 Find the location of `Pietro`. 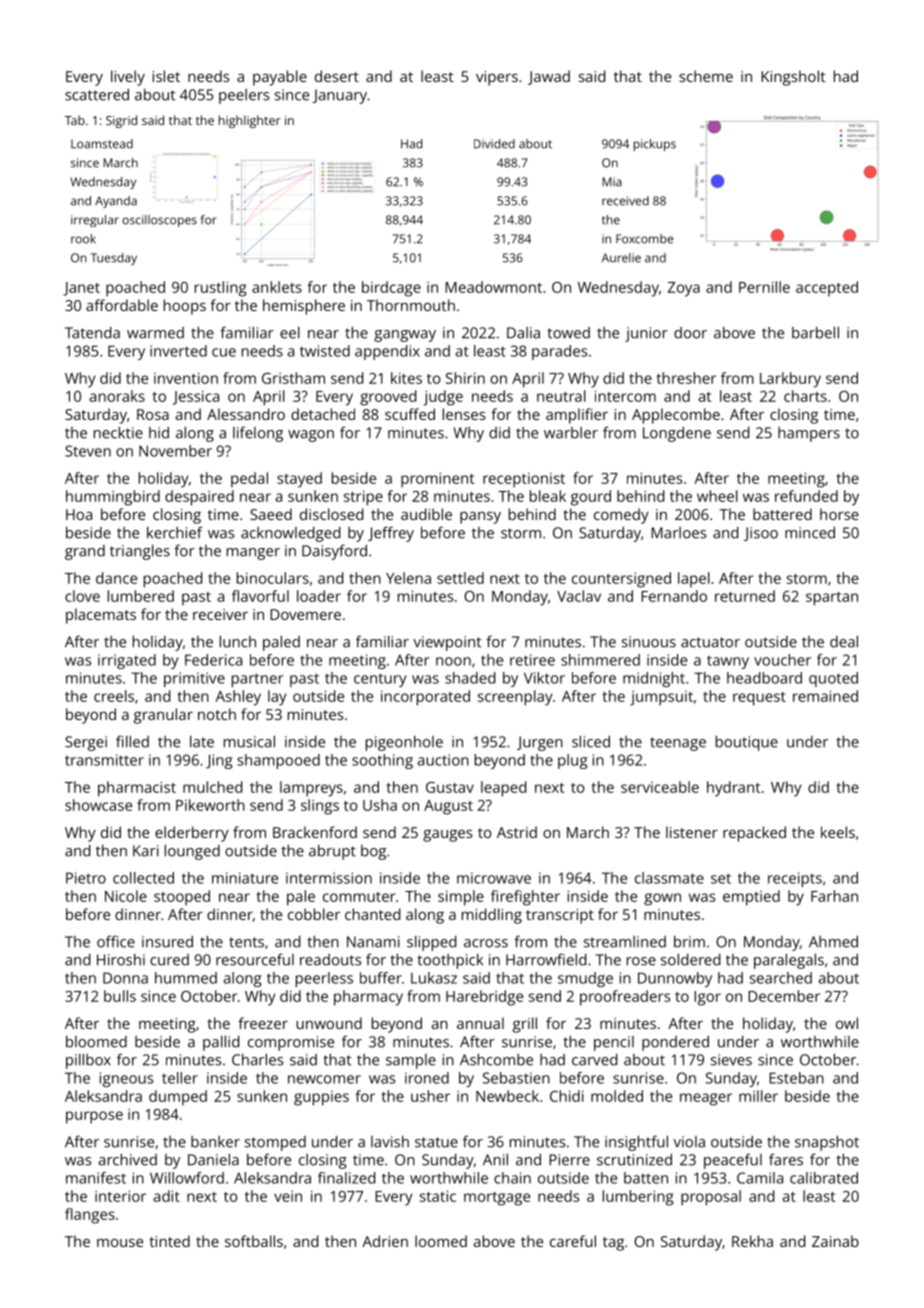

Pietro is located at coordinates (86, 878).
